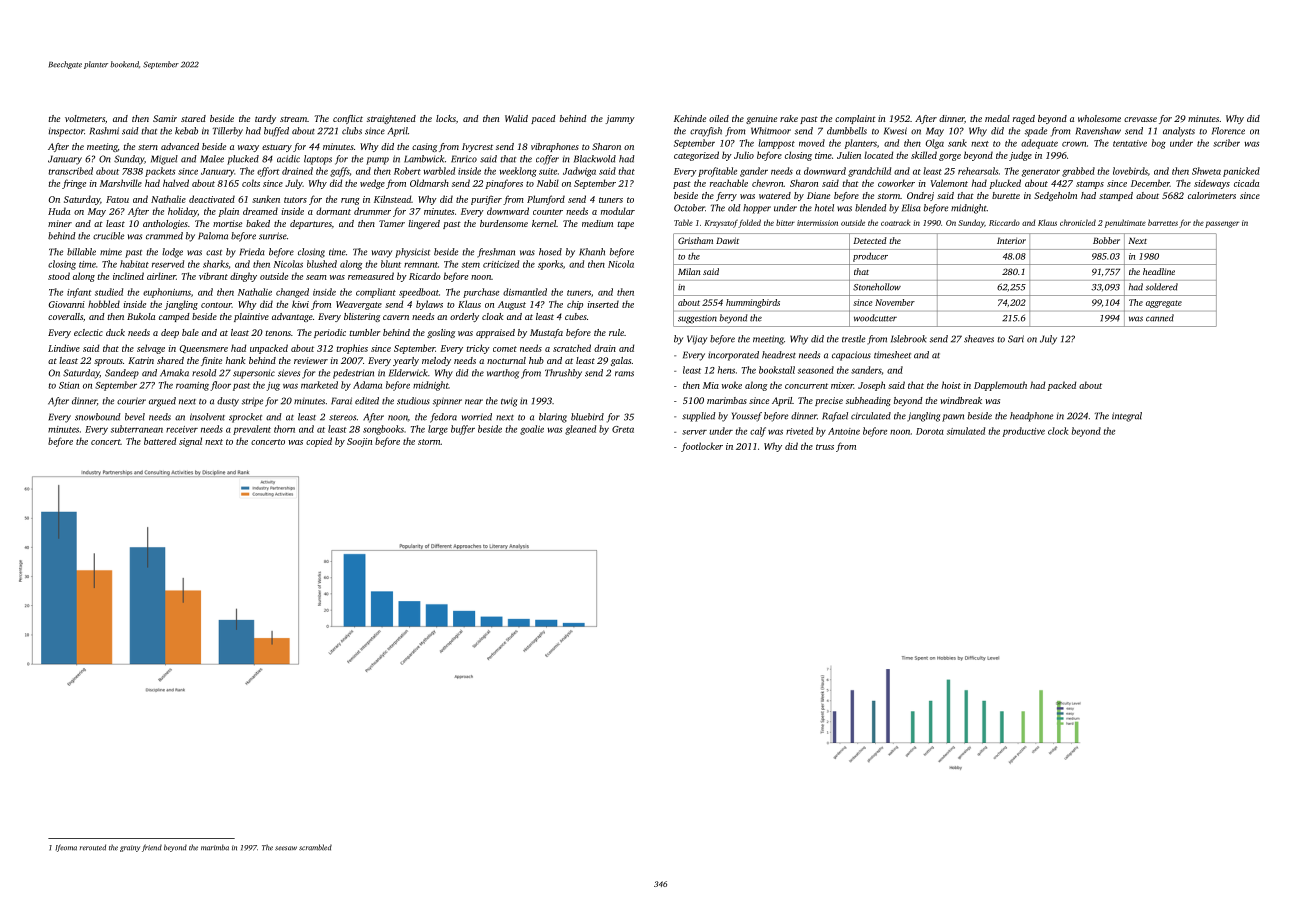  What do you see at coordinates (624, 374) in the page?
I see `rams` at bounding box center [624, 374].
